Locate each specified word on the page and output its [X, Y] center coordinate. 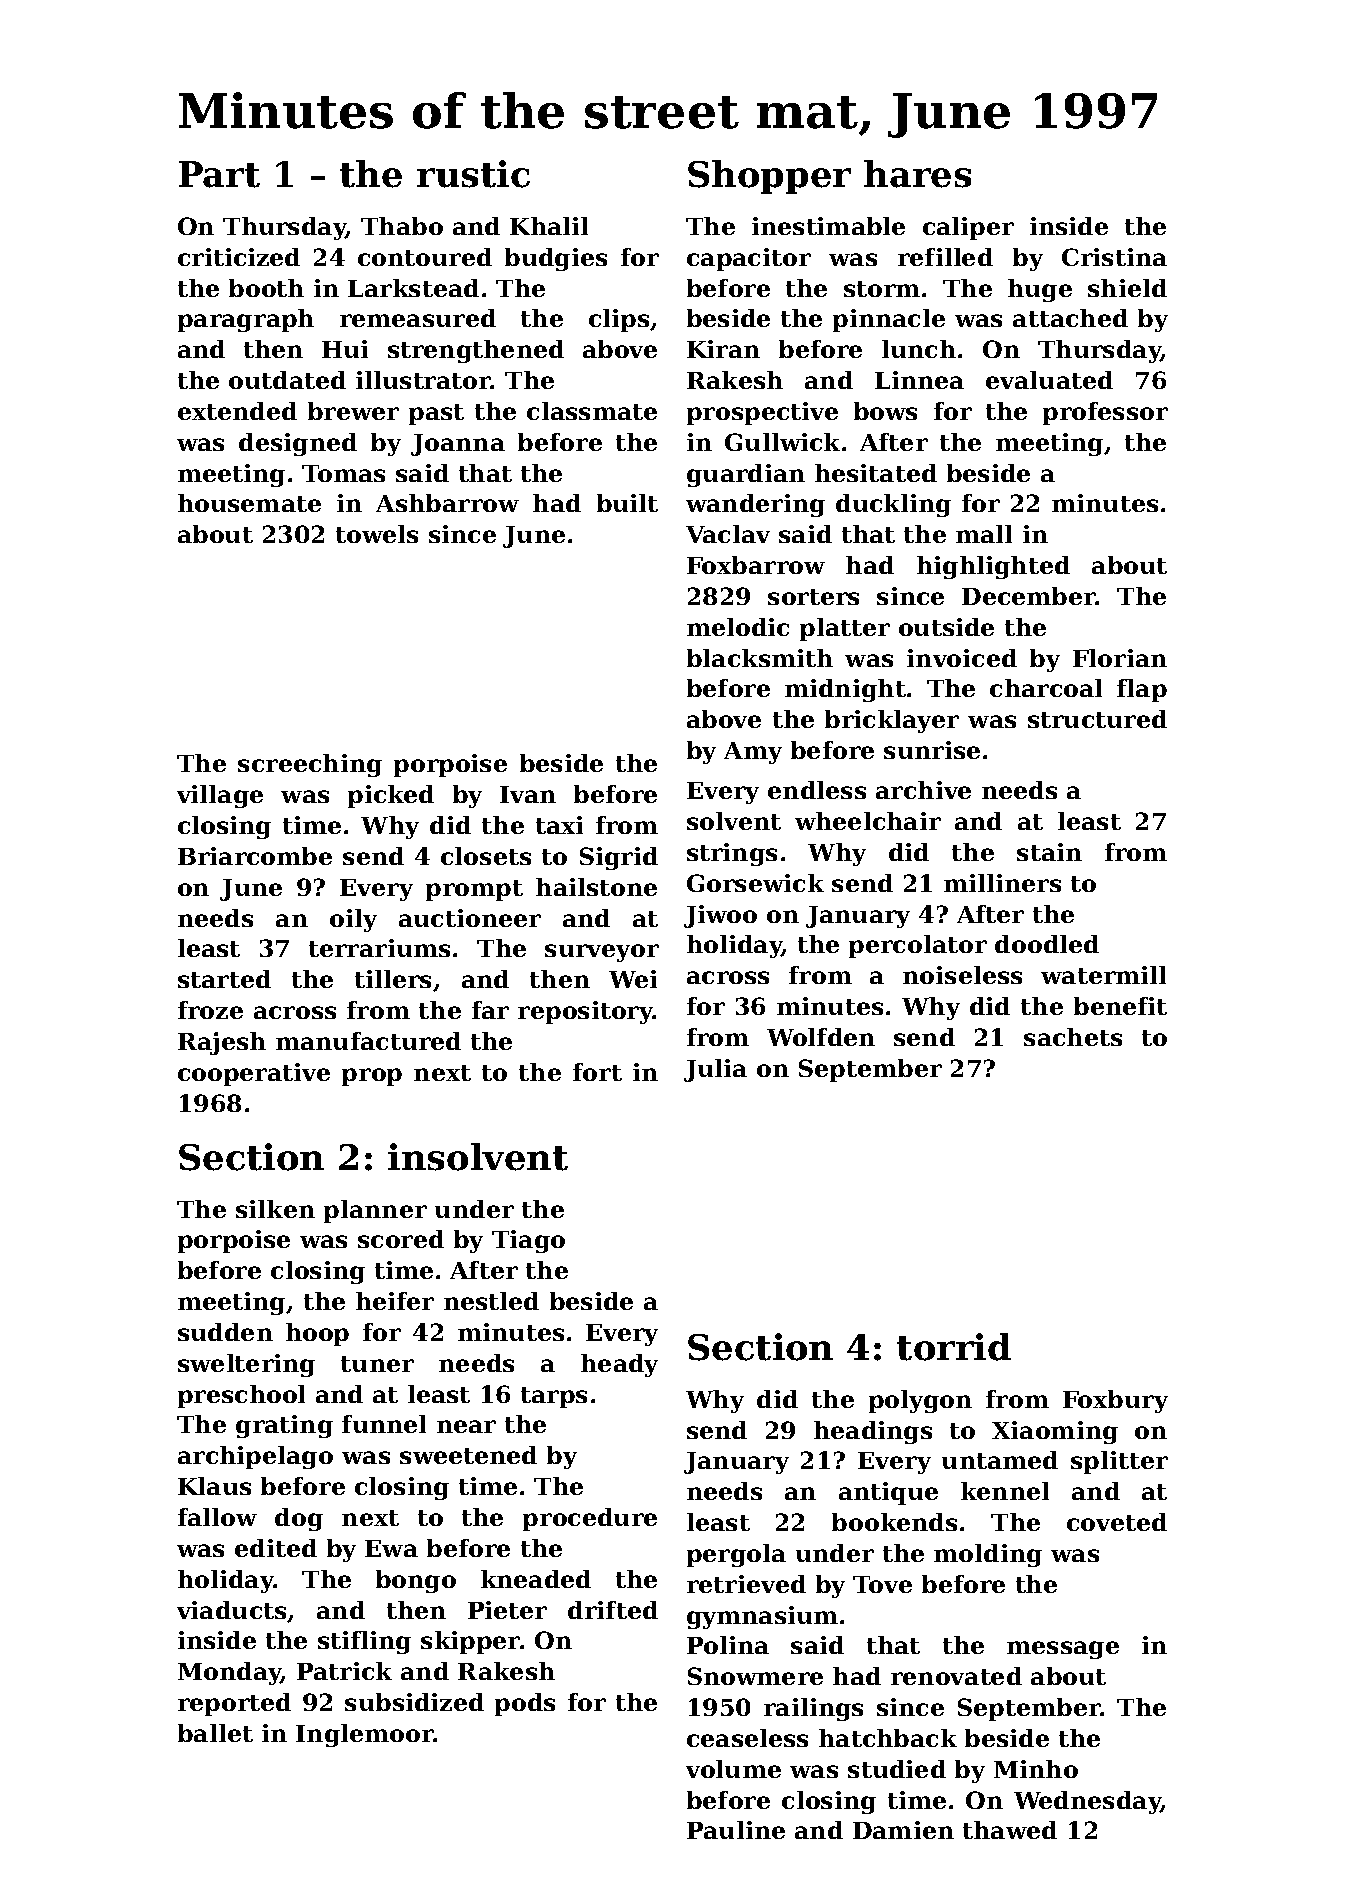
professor [1105, 413]
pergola [736, 1555]
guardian [746, 475]
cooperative [254, 1074]
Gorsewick [755, 883]
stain [1049, 852]
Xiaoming [1055, 1432]
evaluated [1049, 380]
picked [391, 796]
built [627, 503]
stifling [364, 1642]
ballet [215, 1733]
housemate [249, 503]
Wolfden [821, 1037]
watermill [1103, 975]
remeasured [418, 318]
